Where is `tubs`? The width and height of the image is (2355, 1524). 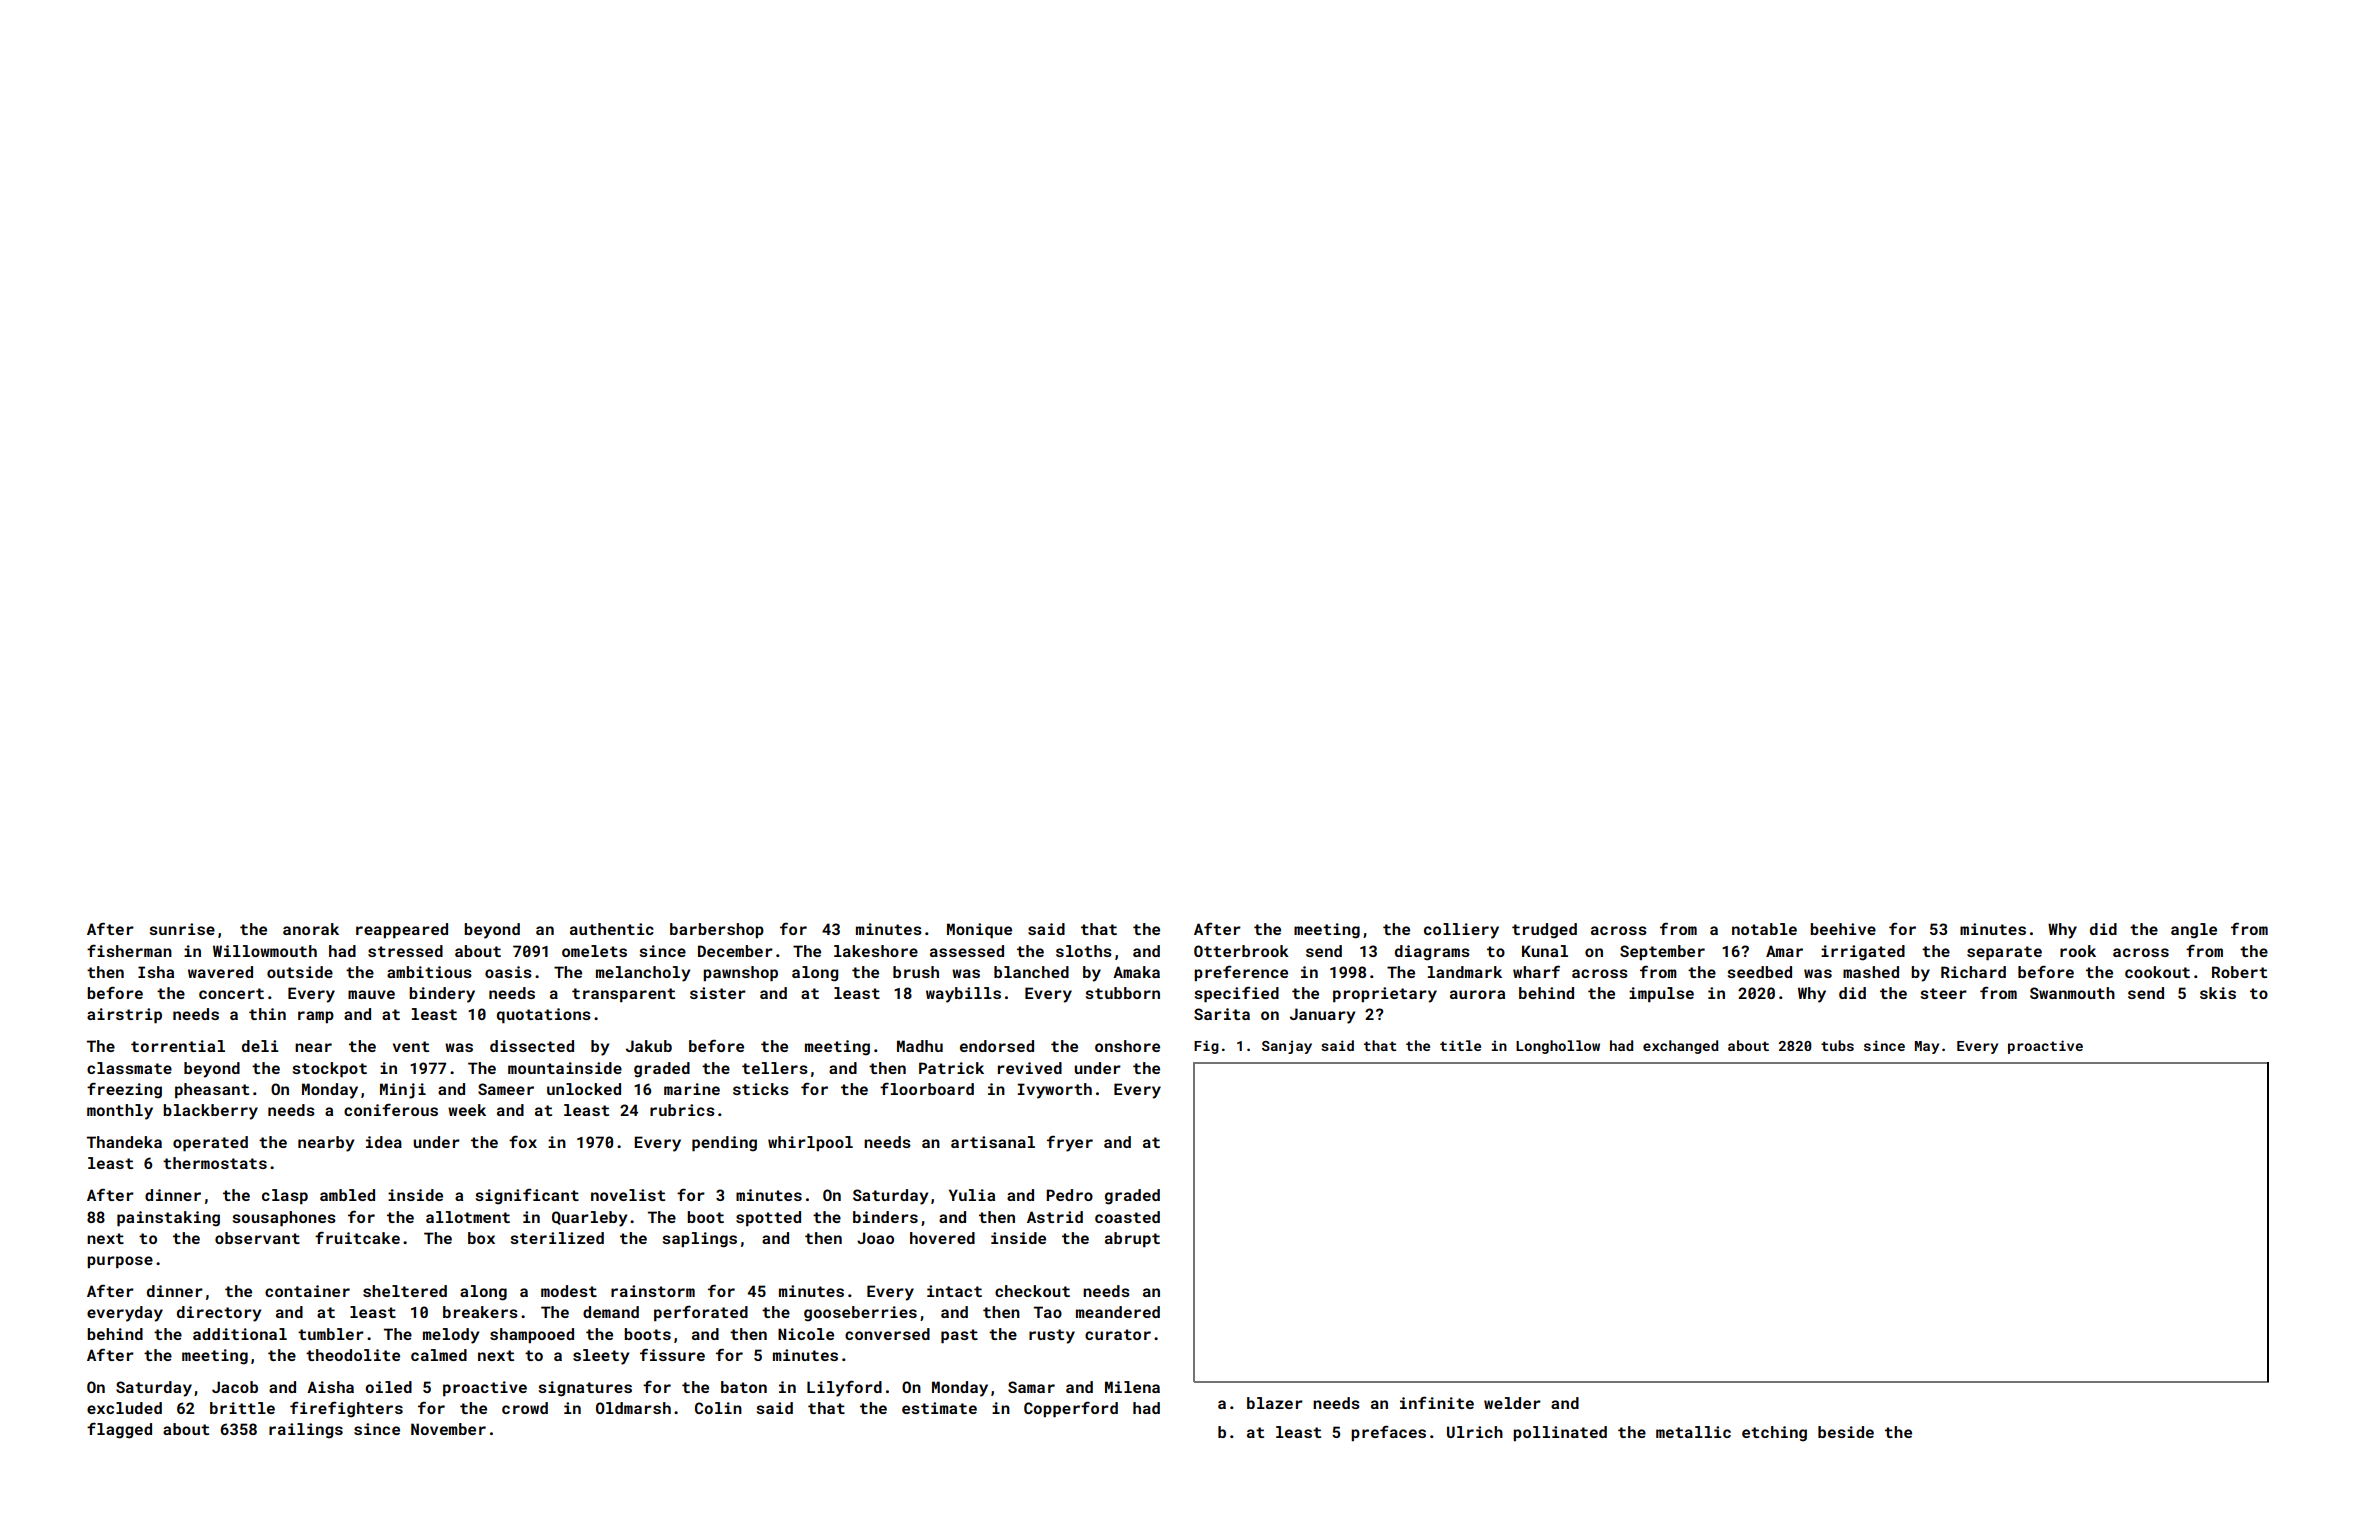 tubs is located at coordinates (1837, 1045).
